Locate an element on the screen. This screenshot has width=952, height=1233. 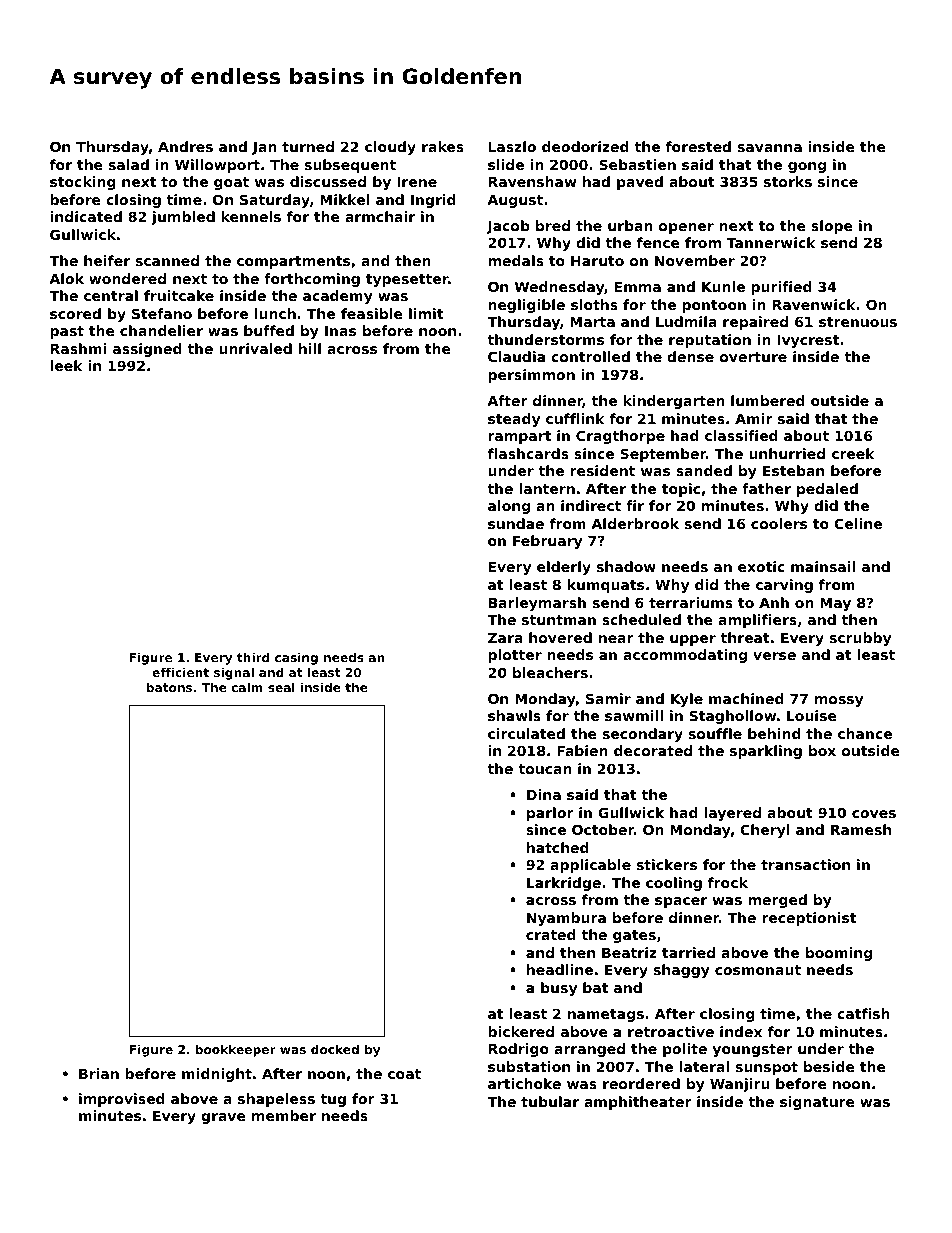
coolers is located at coordinates (779, 523).
